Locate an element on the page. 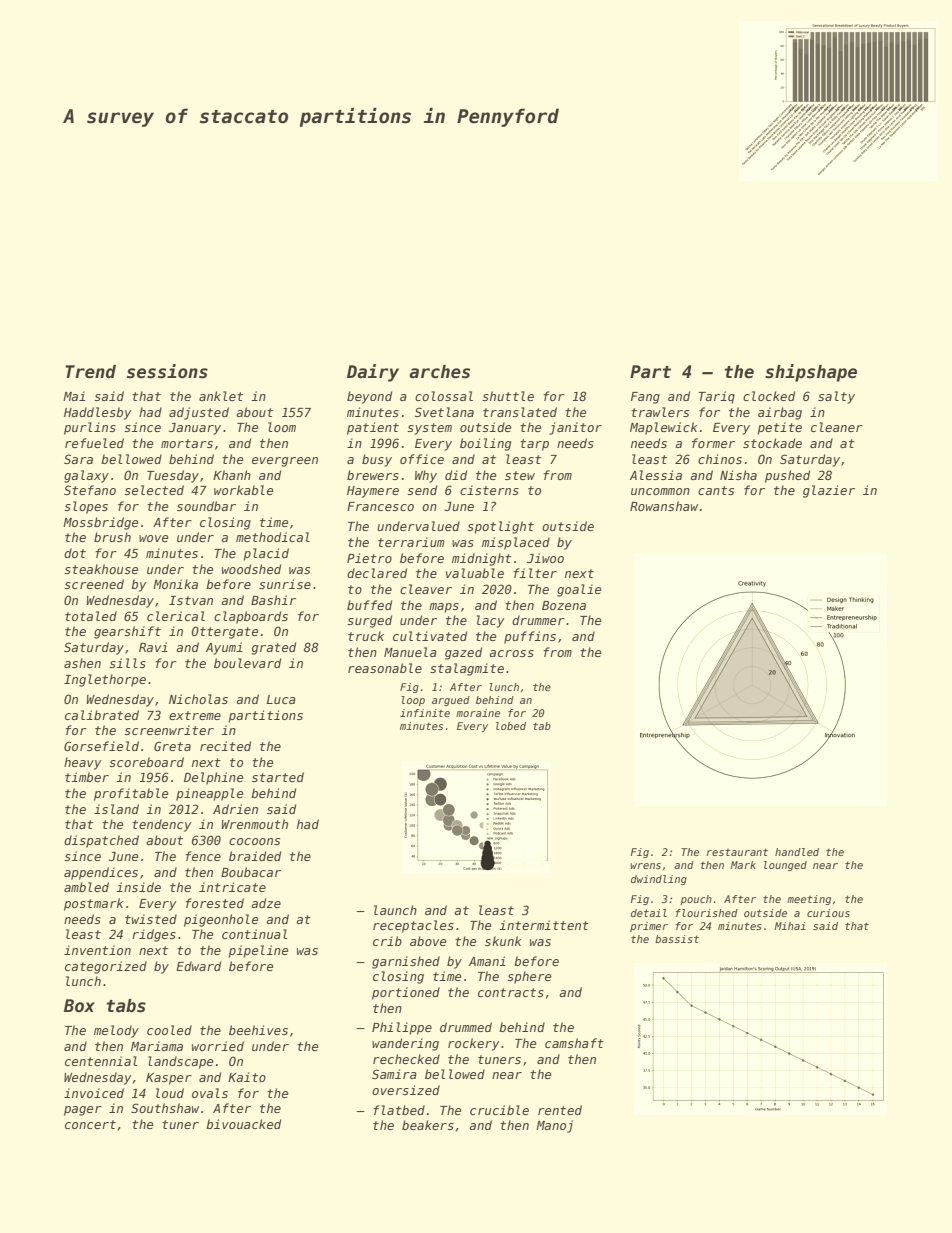 This document has width=952, height=1233. moraine is located at coordinates (478, 713).
